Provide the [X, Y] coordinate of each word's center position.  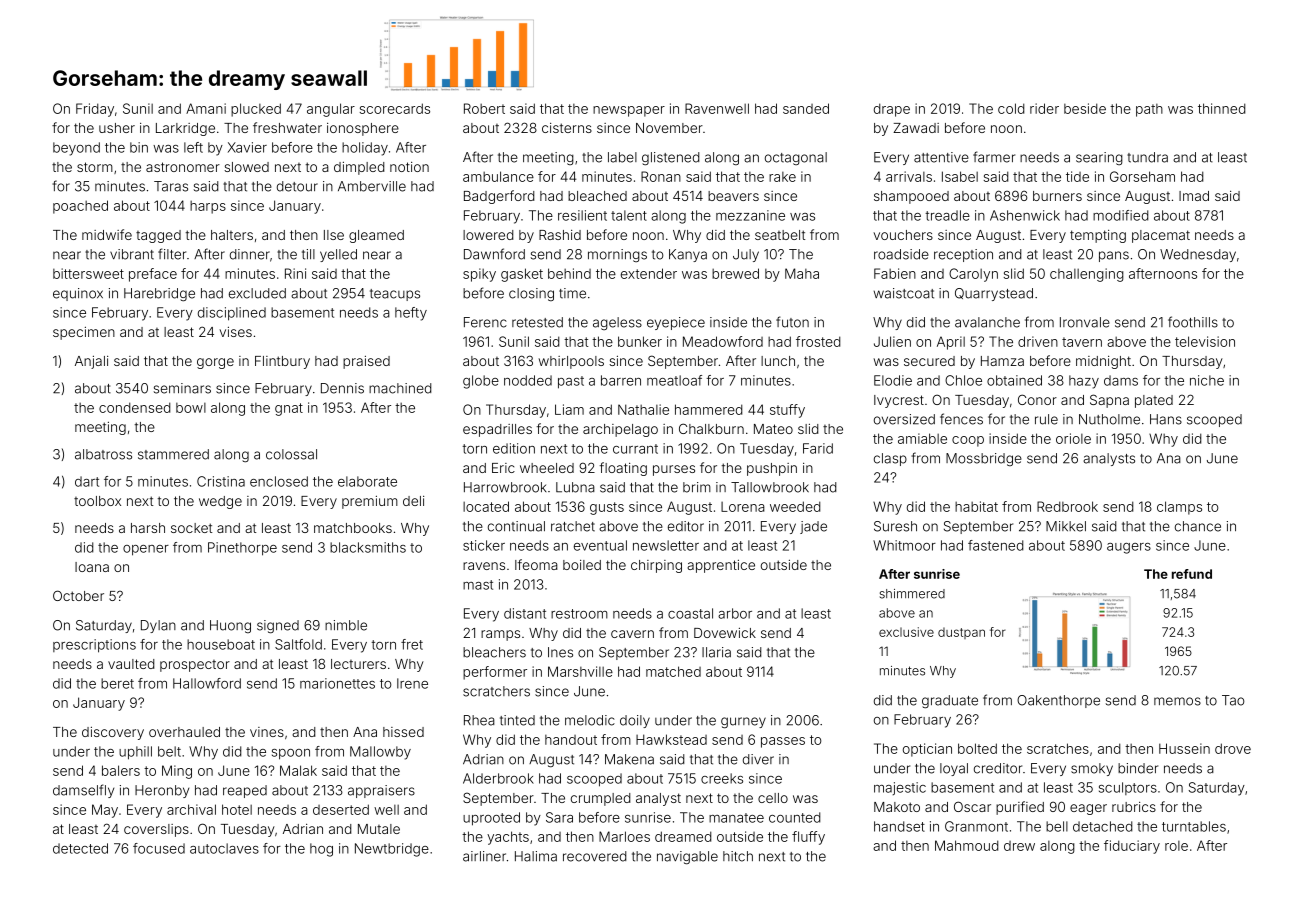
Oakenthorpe [1058, 701]
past [571, 382]
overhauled [184, 732]
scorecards [395, 108]
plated [1154, 401]
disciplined [232, 314]
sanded [806, 108]
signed [278, 627]
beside [1085, 108]
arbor [735, 613]
